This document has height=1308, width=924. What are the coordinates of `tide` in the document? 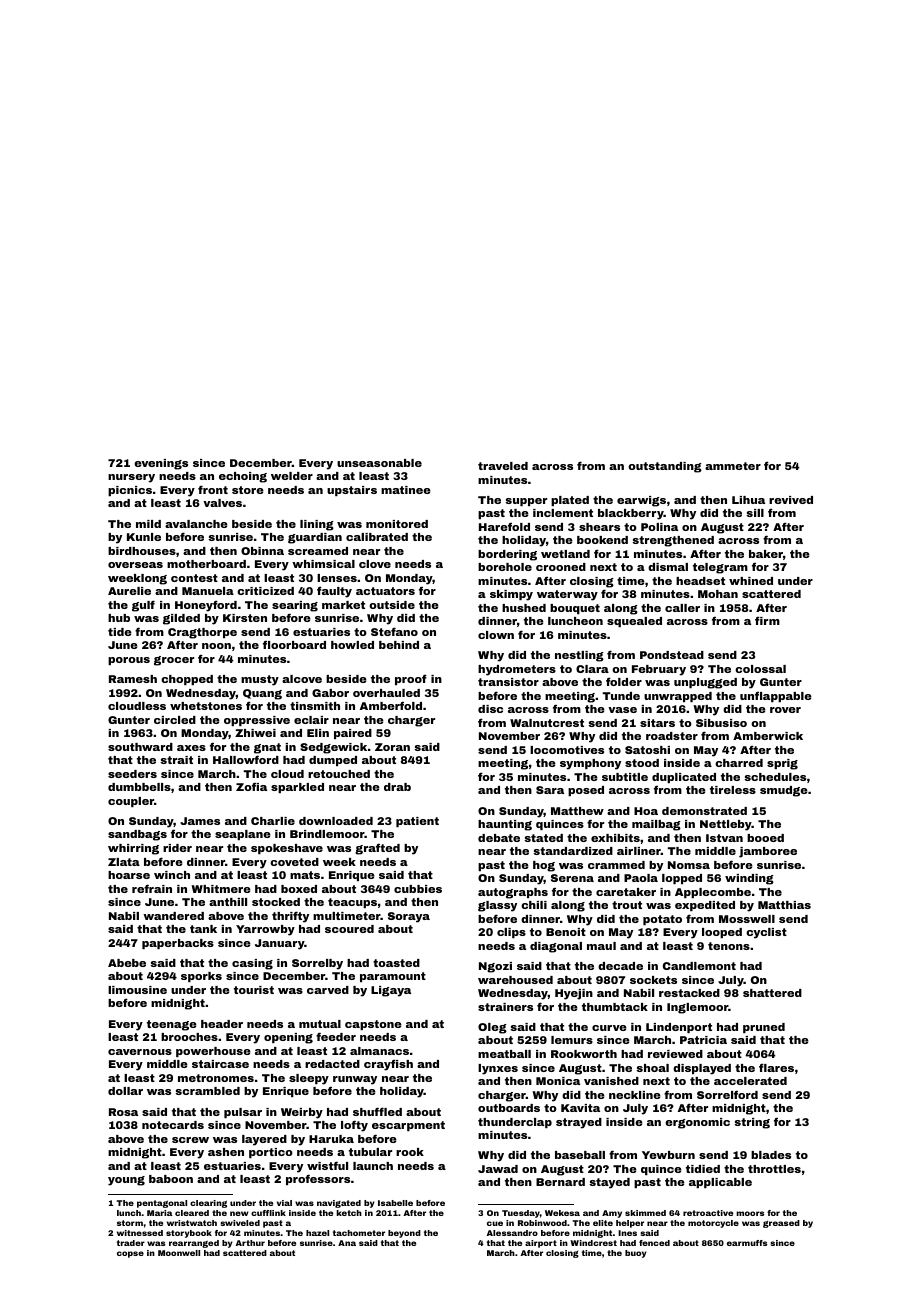 It's located at (120, 632).
